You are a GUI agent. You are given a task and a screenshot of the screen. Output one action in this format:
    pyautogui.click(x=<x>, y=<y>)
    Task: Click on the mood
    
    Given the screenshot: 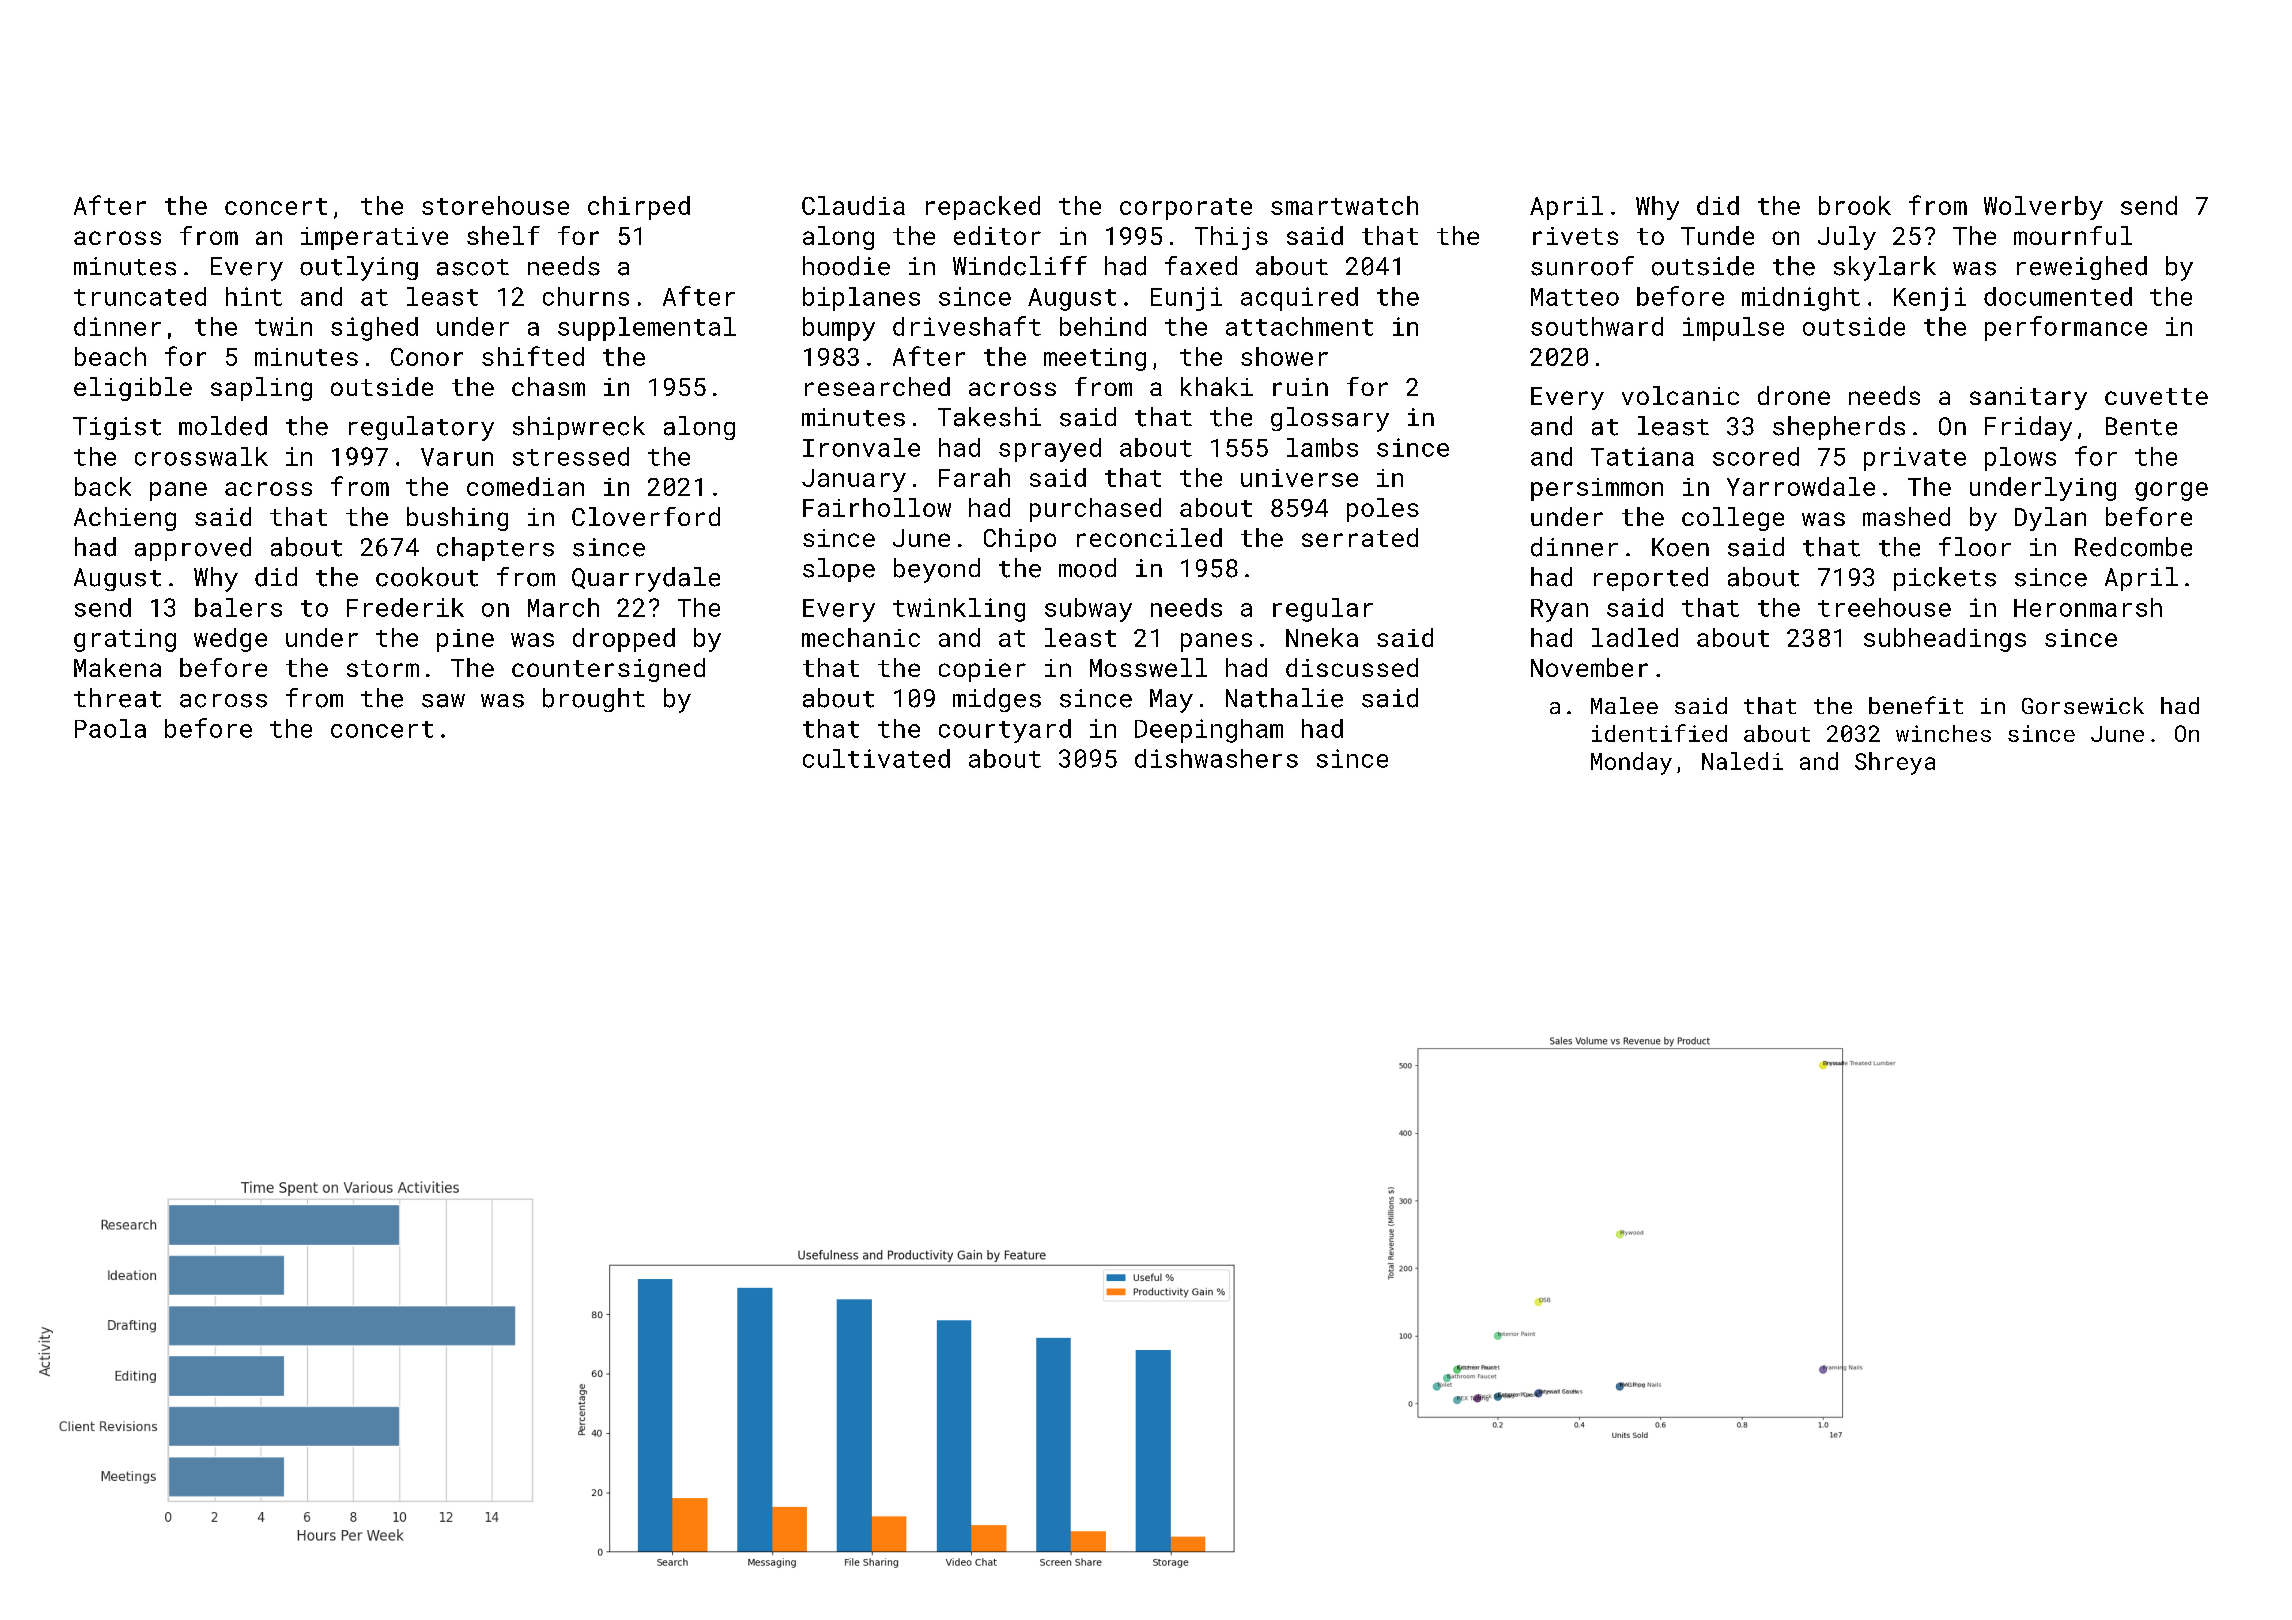 What is the action you would take?
    pyautogui.click(x=1087, y=568)
